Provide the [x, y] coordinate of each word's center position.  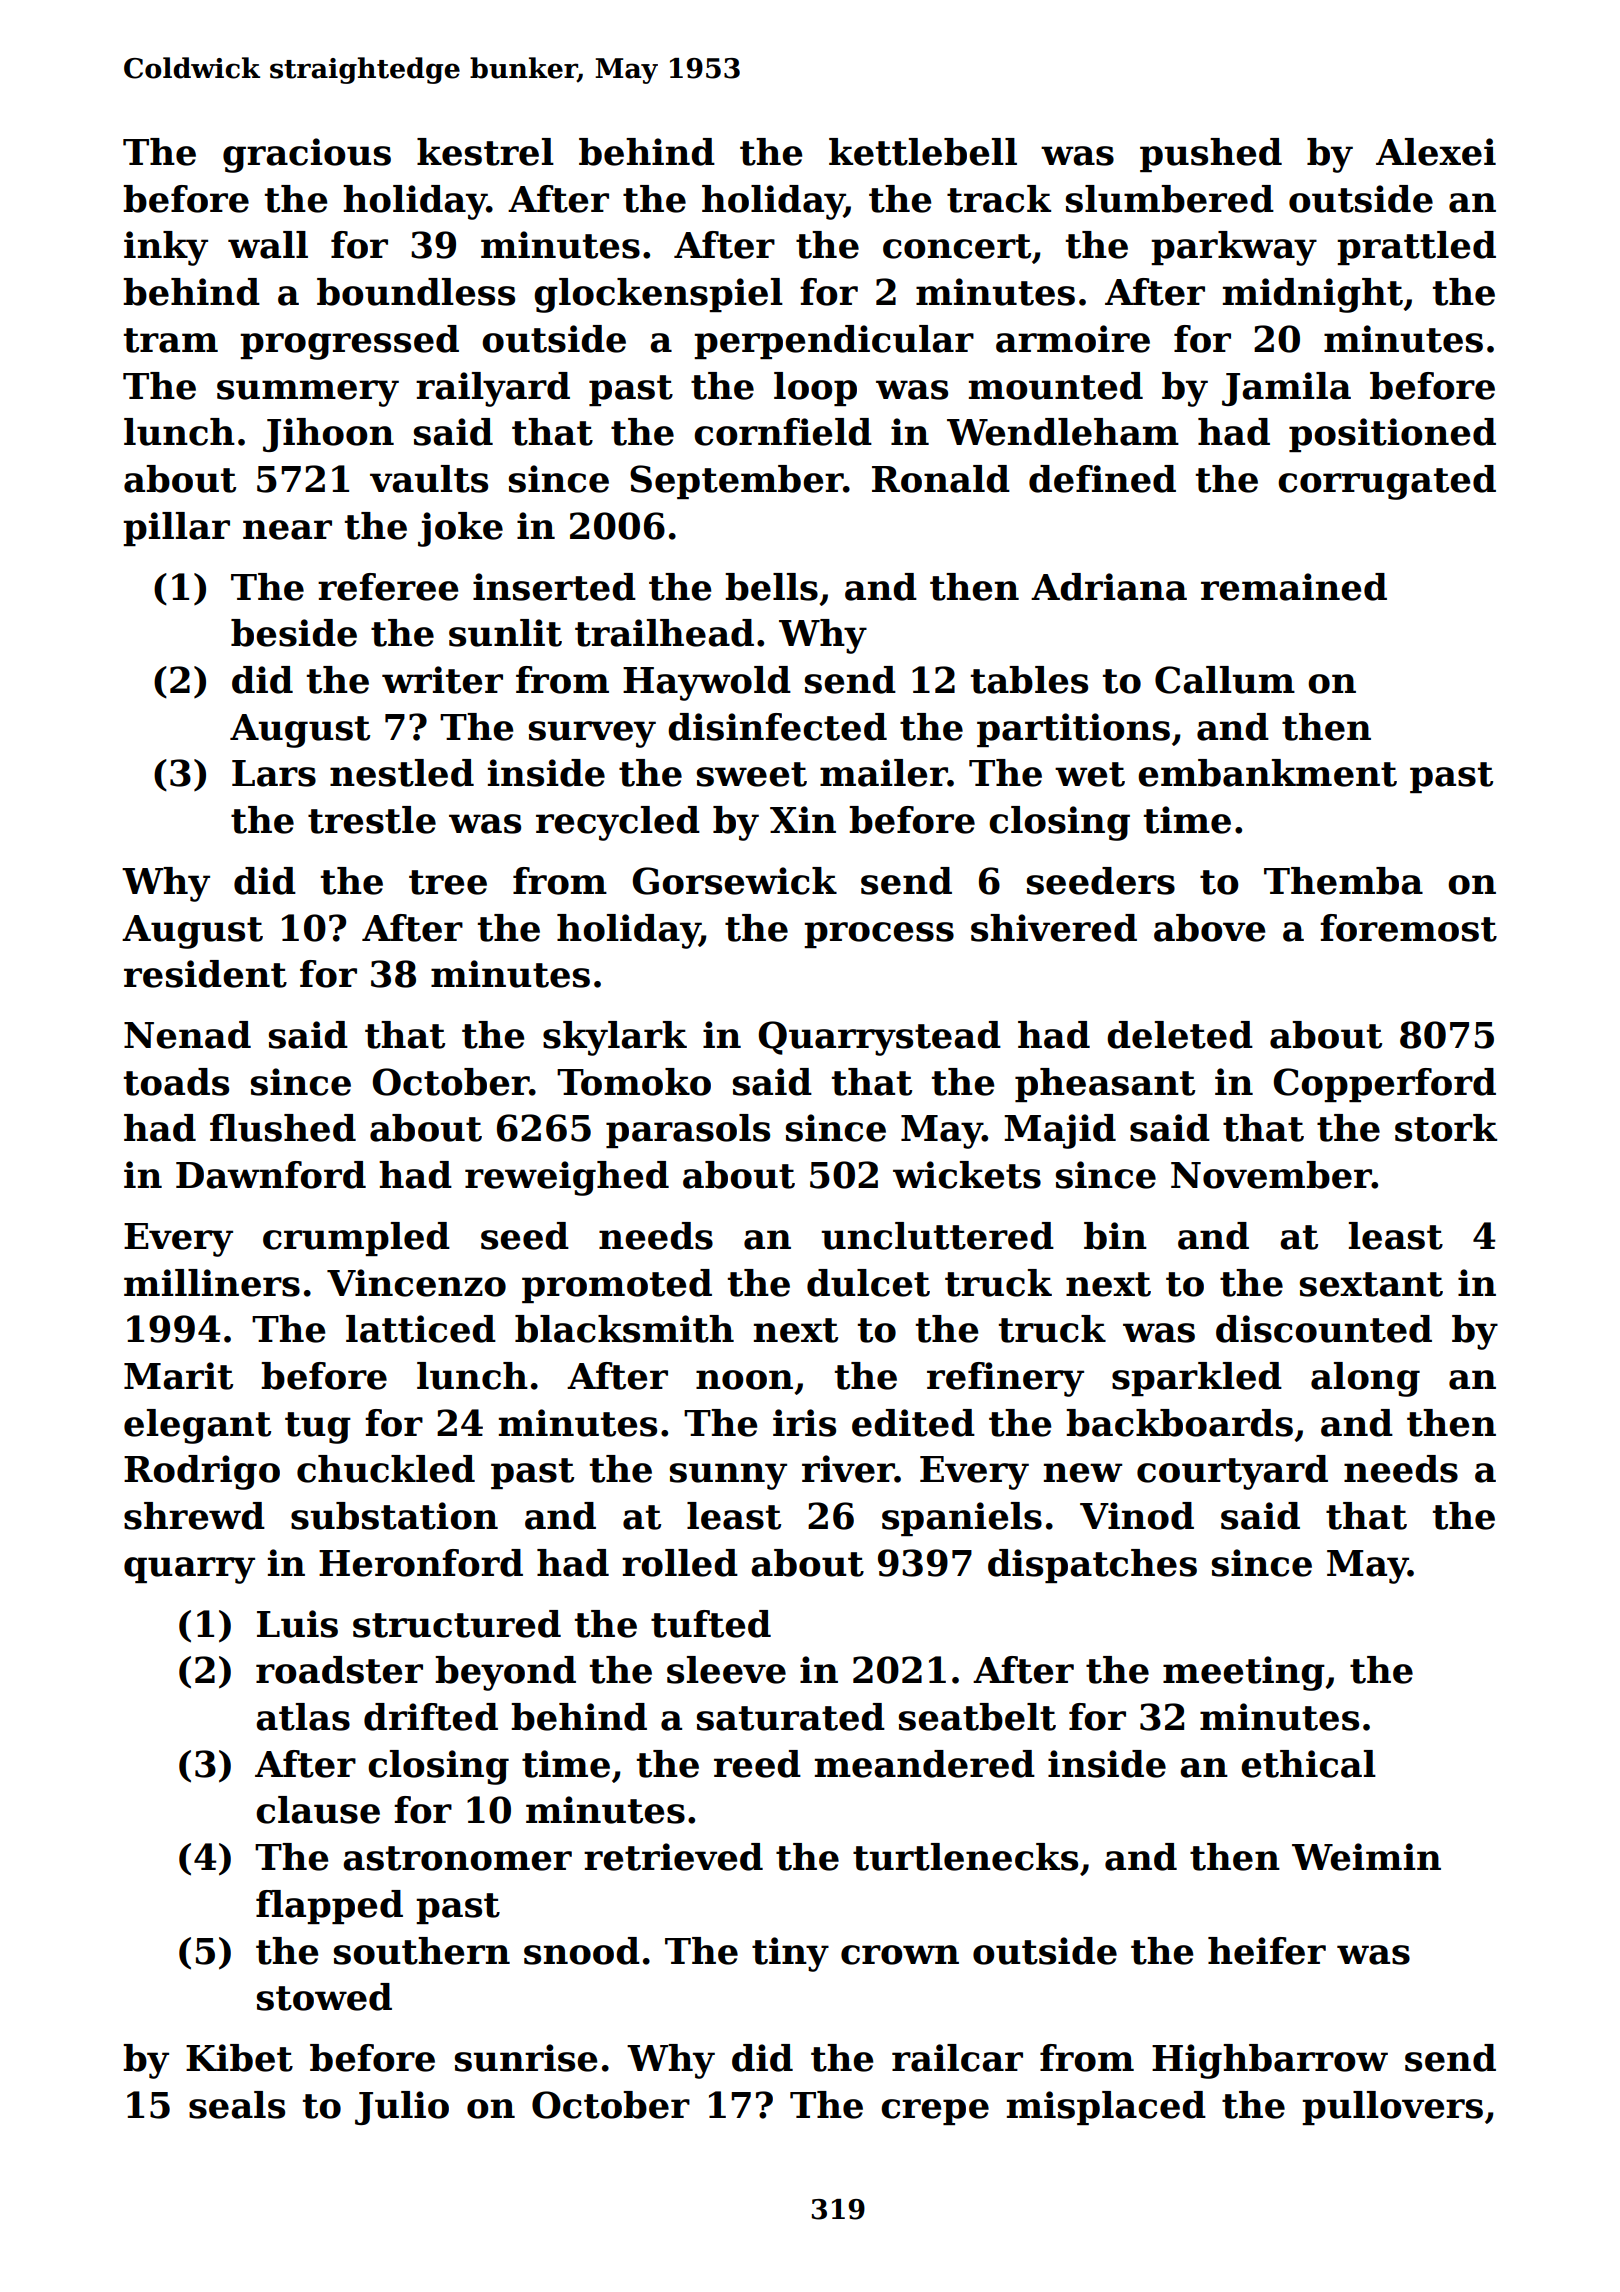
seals [237, 2105]
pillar [176, 529]
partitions [1073, 730]
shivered [1054, 928]
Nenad [187, 1035]
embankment [1267, 773]
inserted [554, 587]
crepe [935, 2112]
